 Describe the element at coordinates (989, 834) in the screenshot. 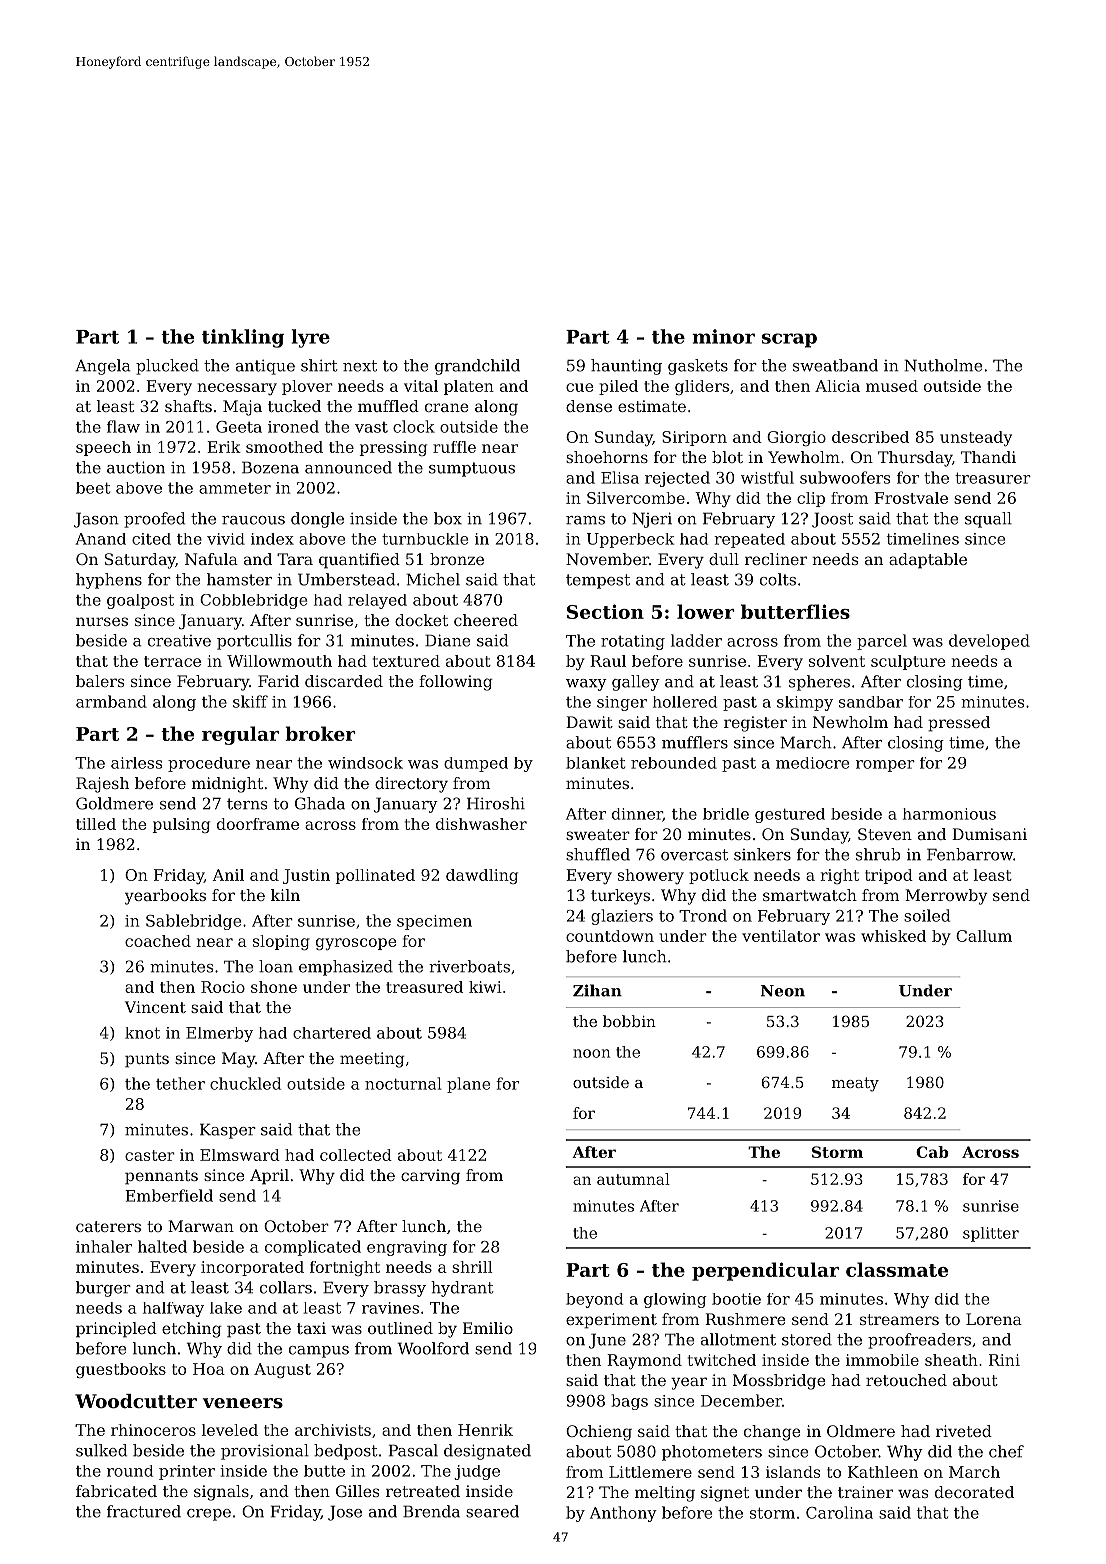

I see `Dumisani` at that location.
